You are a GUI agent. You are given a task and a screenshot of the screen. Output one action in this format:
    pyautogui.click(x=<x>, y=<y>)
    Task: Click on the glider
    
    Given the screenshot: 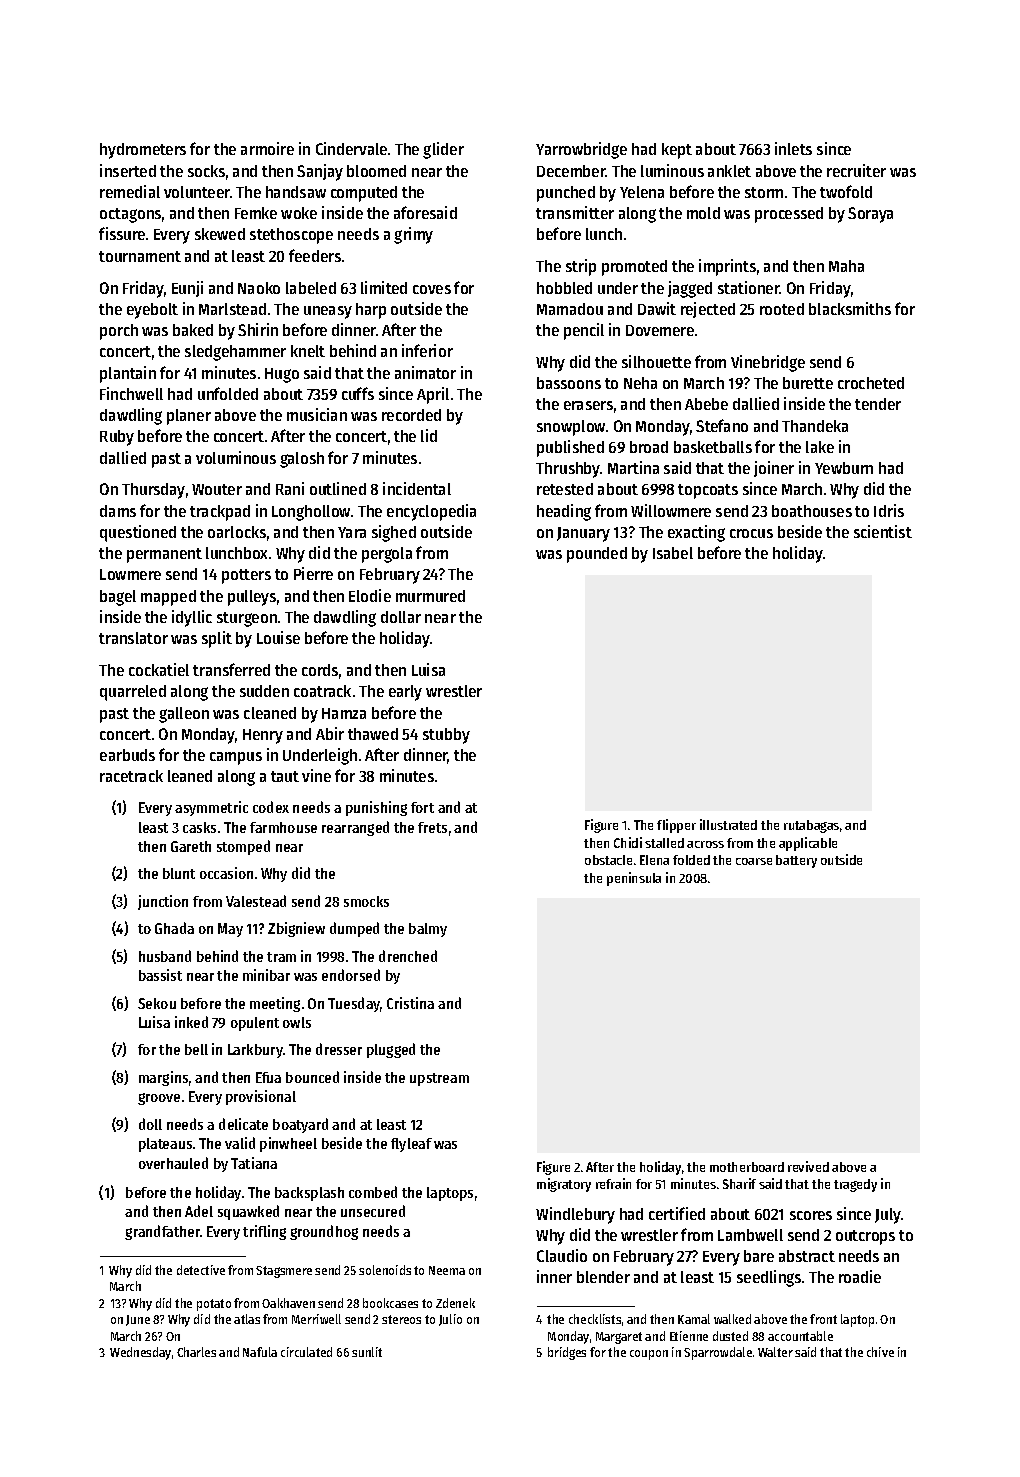 What is the action you would take?
    pyautogui.click(x=443, y=150)
